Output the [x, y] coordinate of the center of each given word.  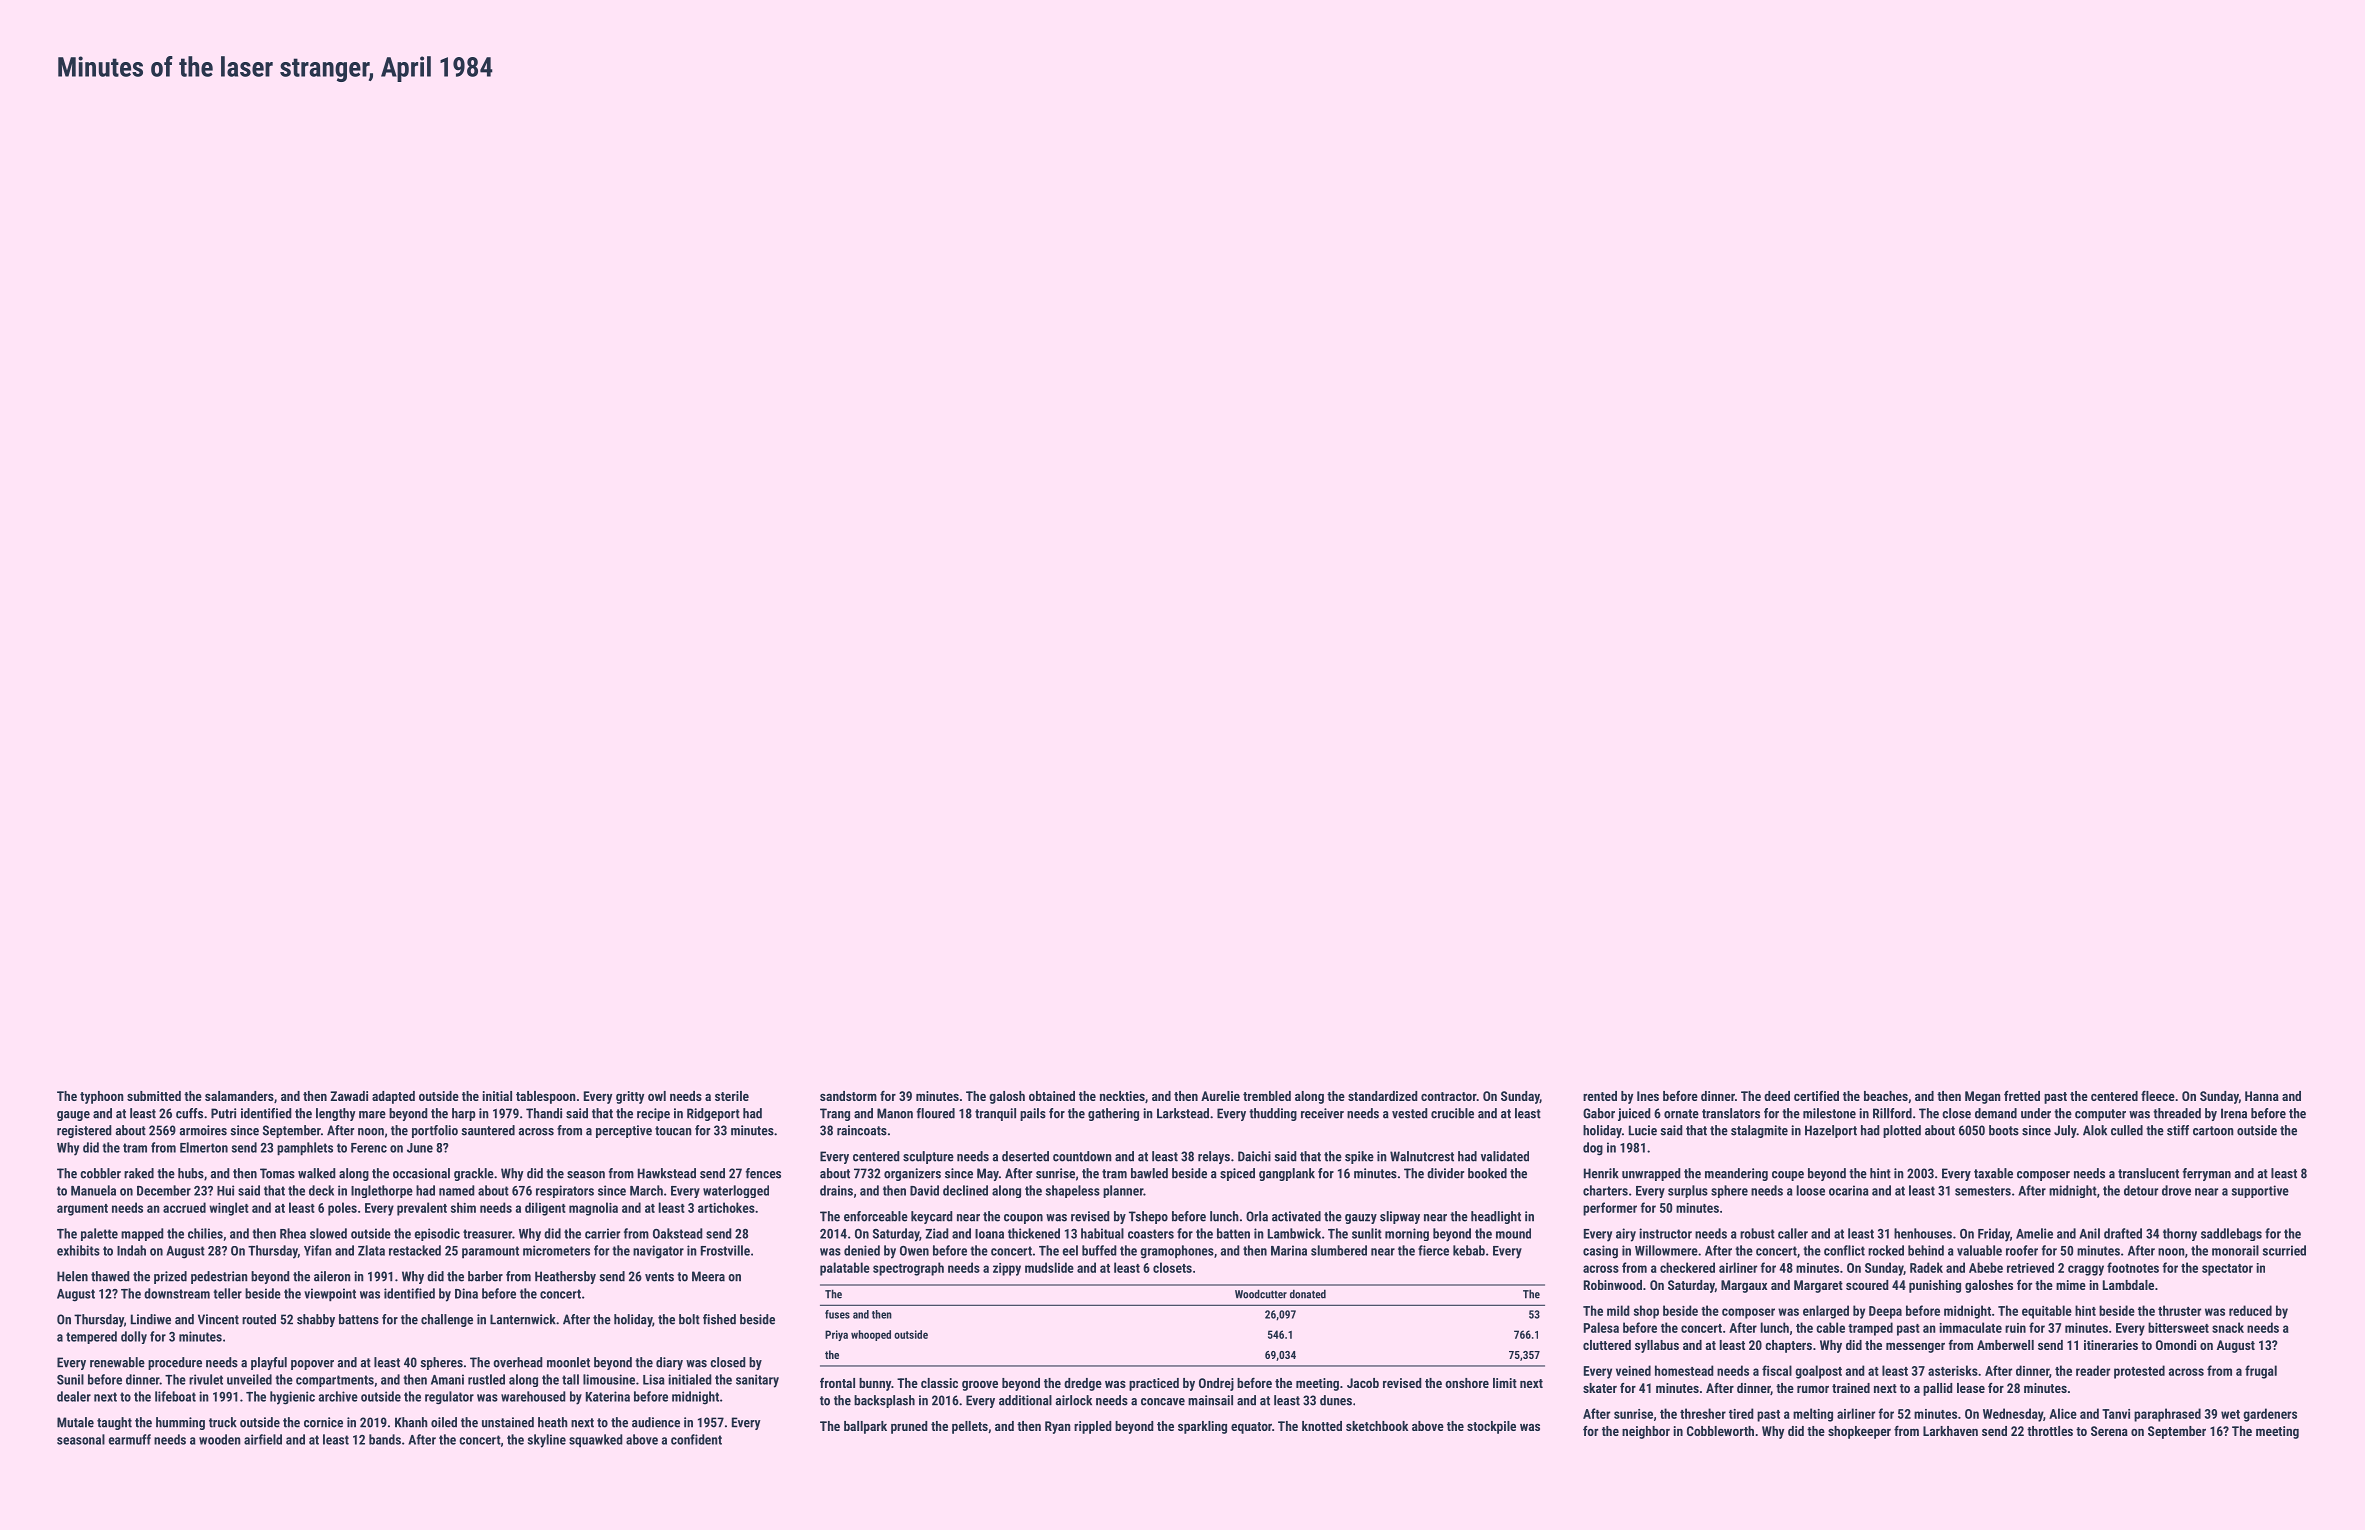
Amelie [2034, 1233]
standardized [1383, 1096]
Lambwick [1294, 1233]
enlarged [1826, 1312]
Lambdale [2128, 1285]
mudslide [1049, 1267]
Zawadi [349, 1096]
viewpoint [330, 1295]
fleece [2158, 1095]
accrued [184, 1207]
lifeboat [175, 1396]
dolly [134, 1337]
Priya [836, 1335]
